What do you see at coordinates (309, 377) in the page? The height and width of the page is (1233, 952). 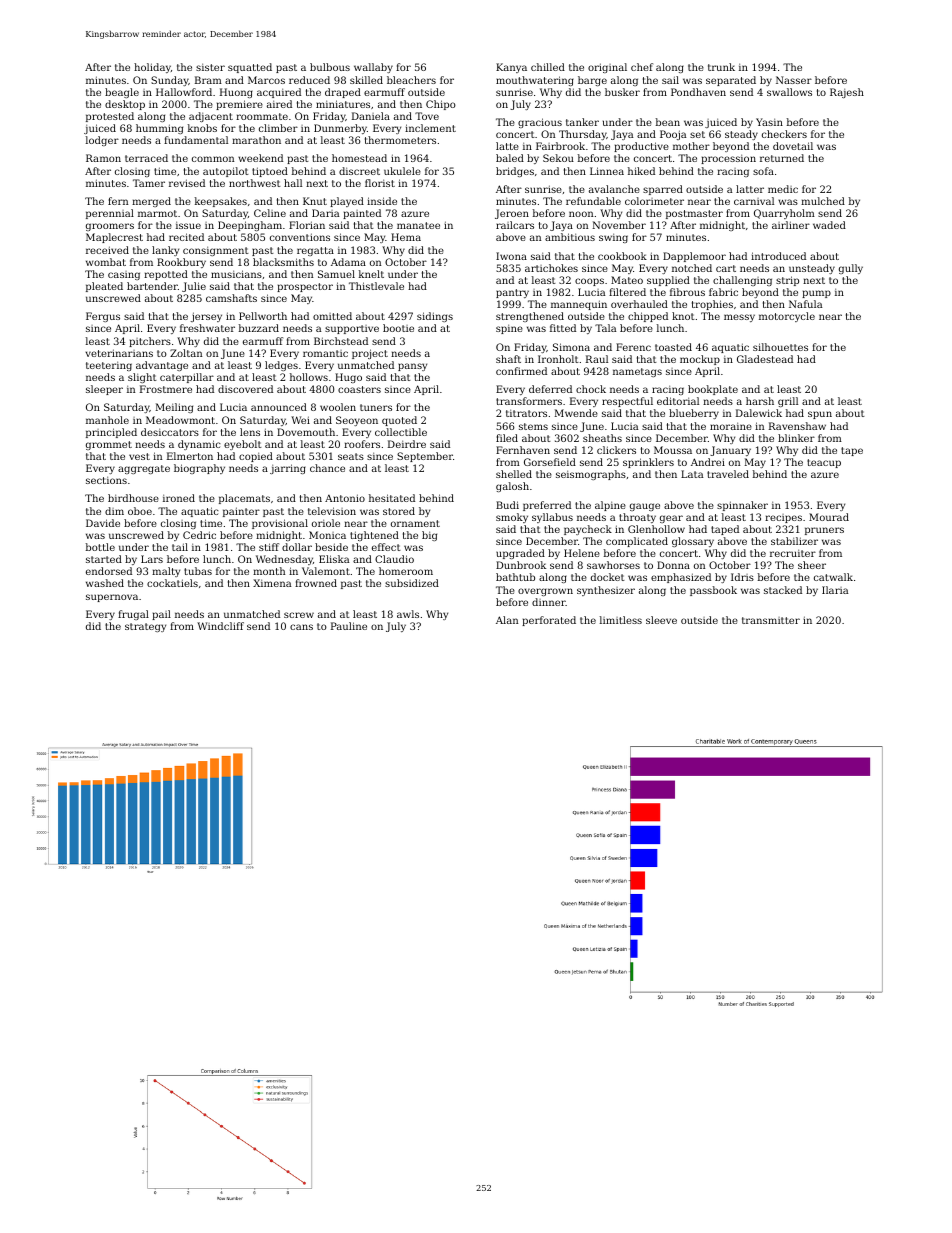 I see `hollows` at bounding box center [309, 377].
